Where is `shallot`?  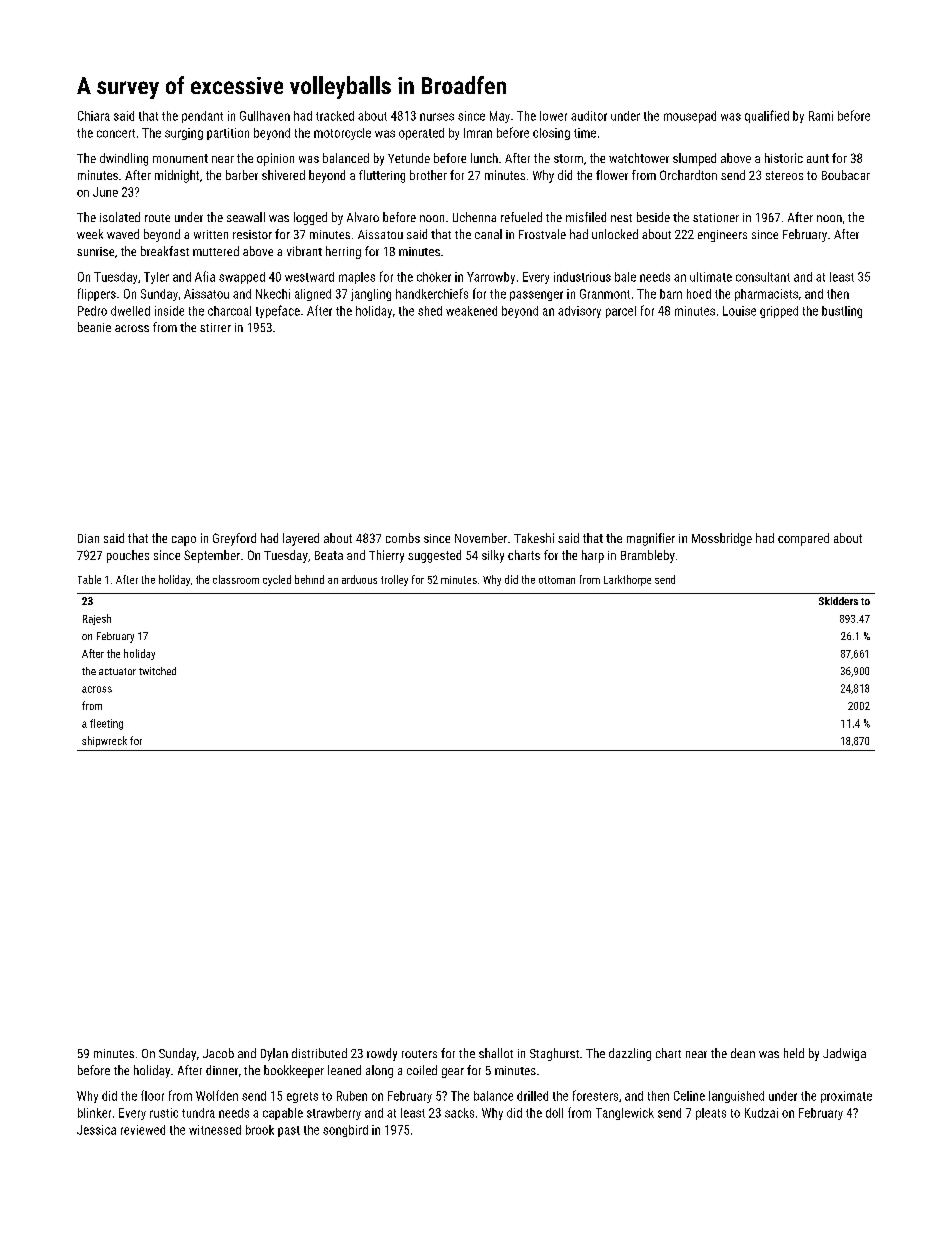
shallot is located at coordinates (496, 1053).
